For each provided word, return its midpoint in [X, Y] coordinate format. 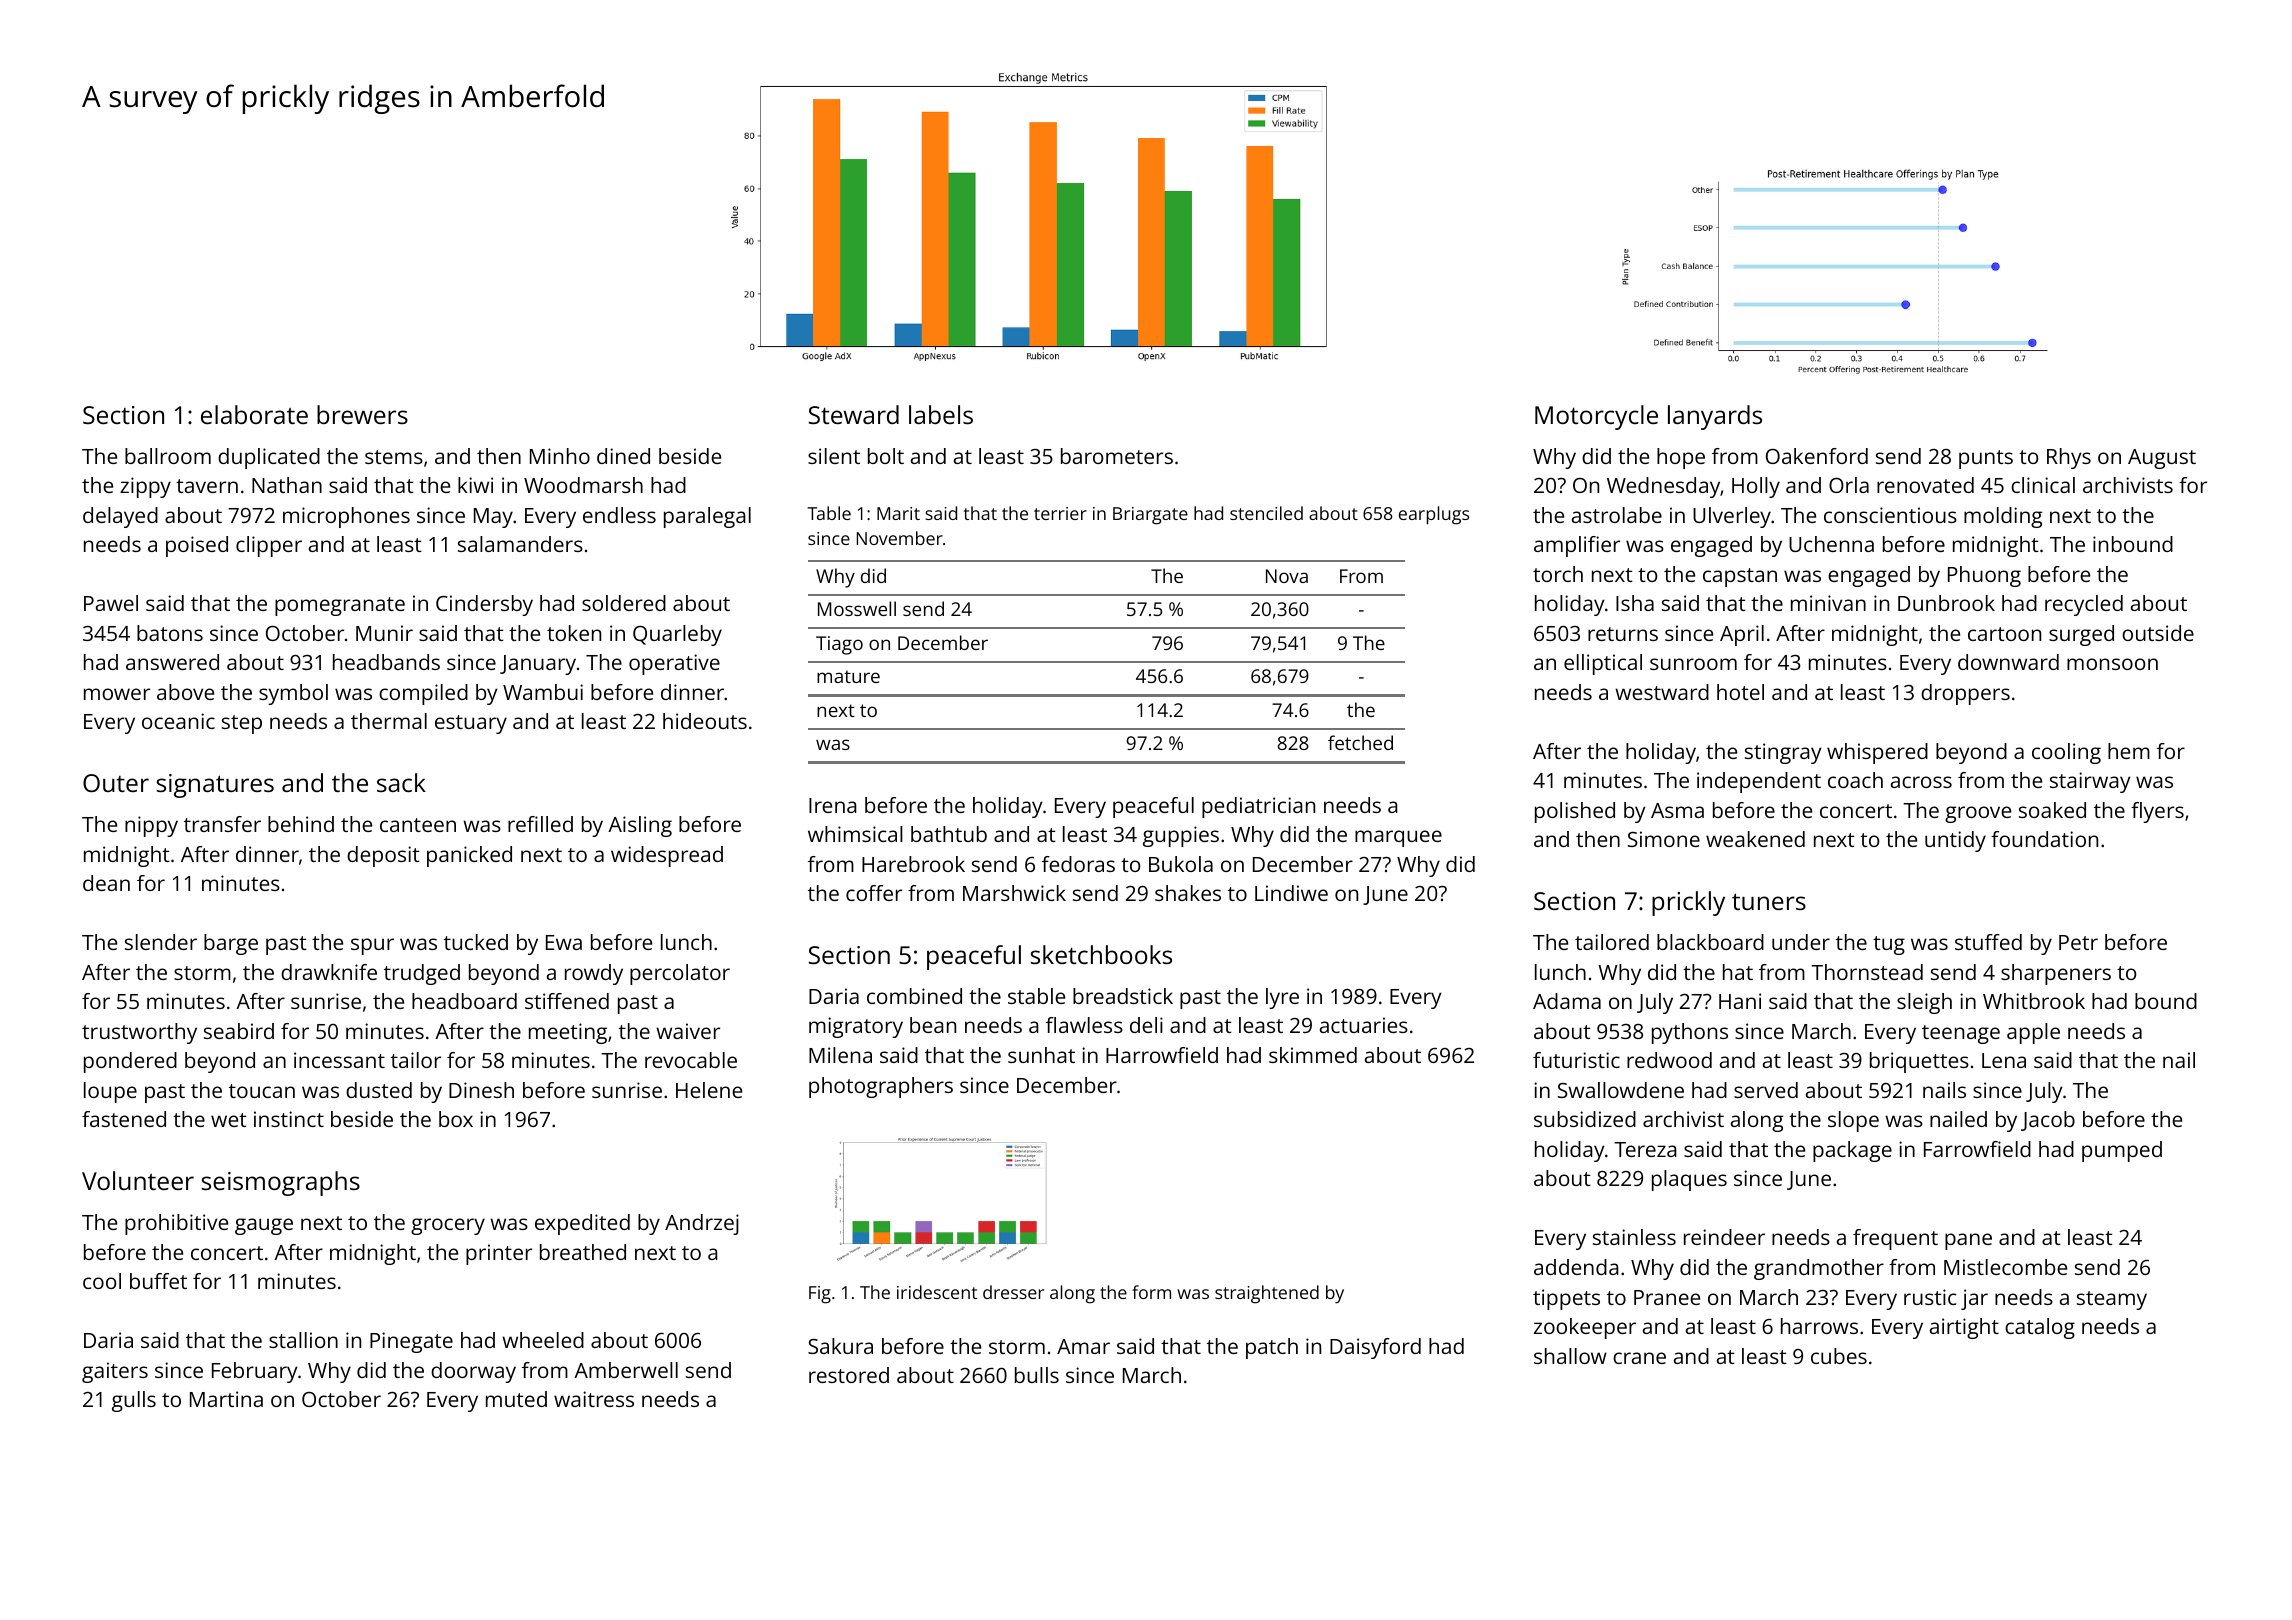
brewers [362, 414]
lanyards [1715, 417]
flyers [2157, 812]
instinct [289, 1119]
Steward [854, 414]
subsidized [1585, 1119]
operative [674, 664]
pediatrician [1258, 807]
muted [516, 1399]
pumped [2122, 1151]
